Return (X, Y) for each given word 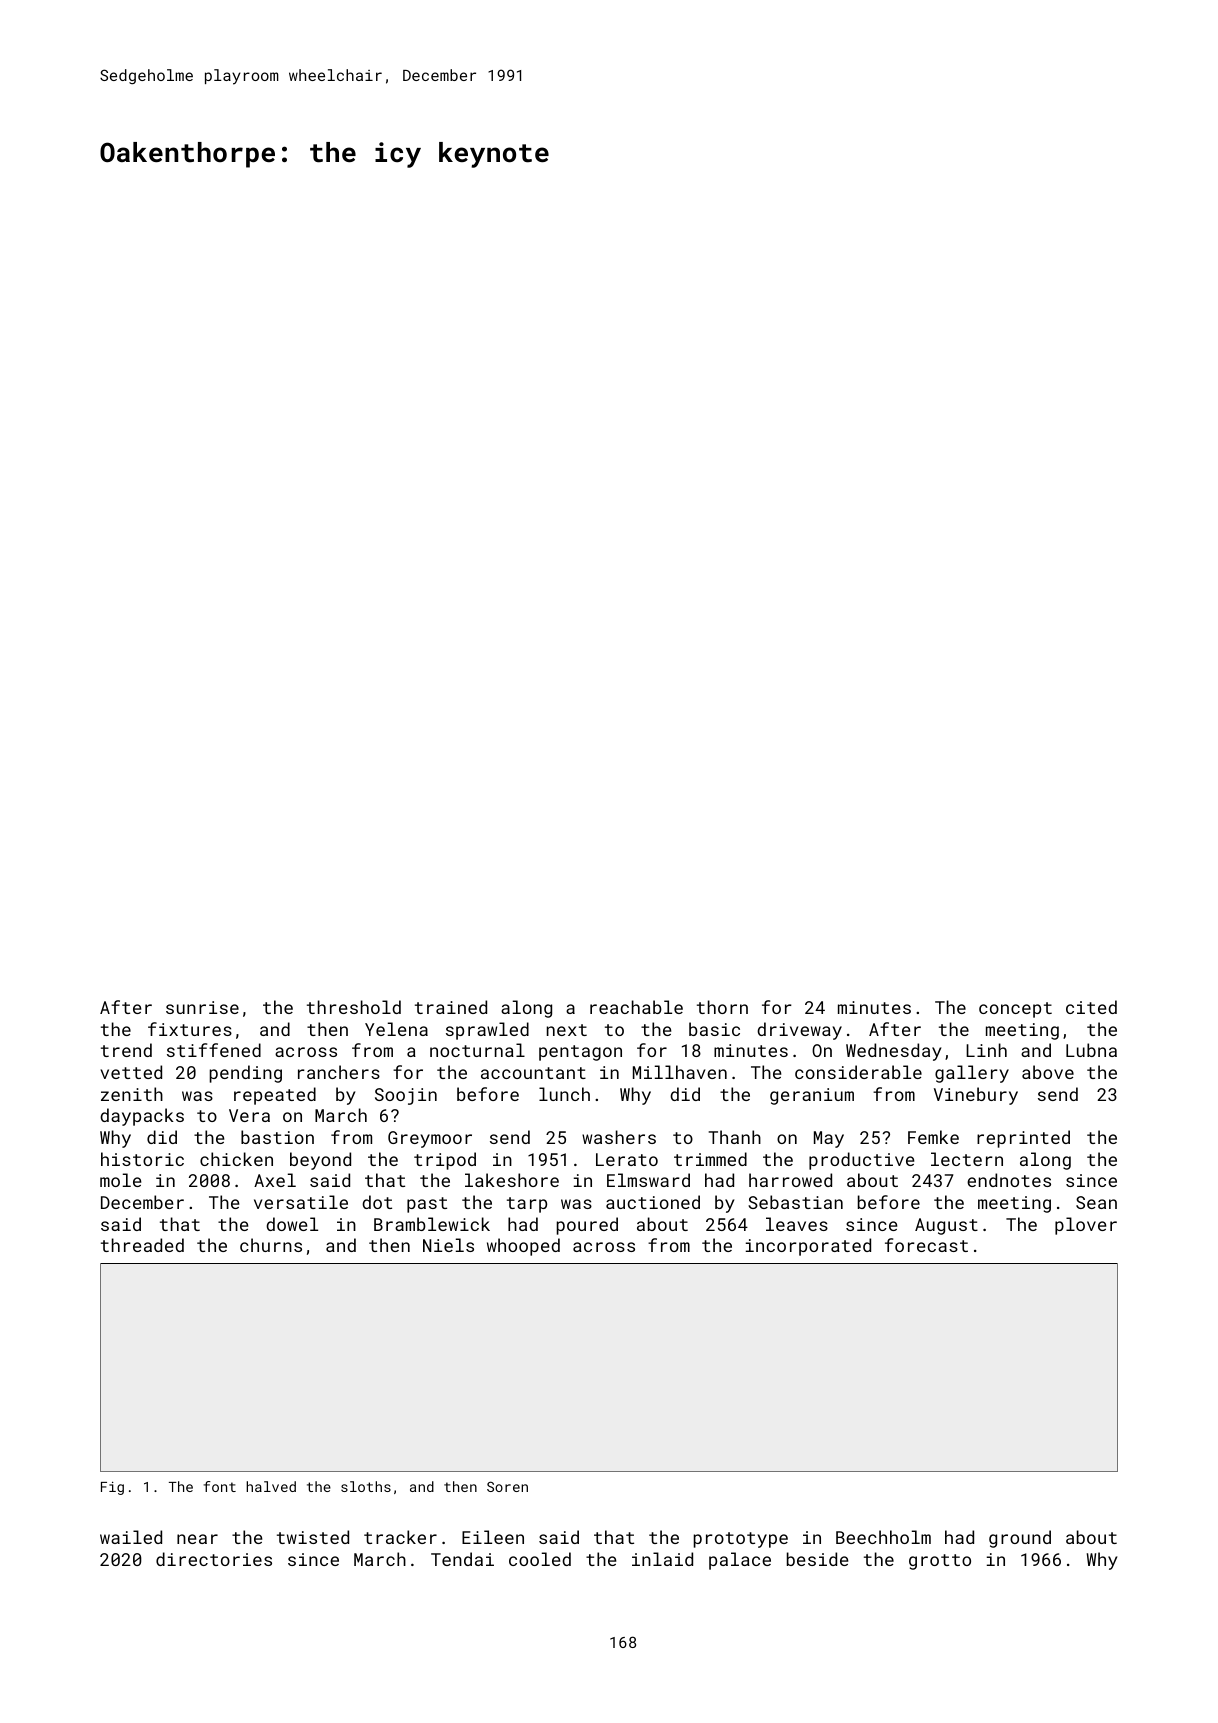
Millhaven (680, 1072)
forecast (926, 1245)
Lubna (1091, 1050)
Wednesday (893, 1052)
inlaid (662, 1559)
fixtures (190, 1029)
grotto (940, 1562)
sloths (366, 1486)
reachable (636, 1007)
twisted (313, 1537)
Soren (507, 1486)
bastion (277, 1137)
